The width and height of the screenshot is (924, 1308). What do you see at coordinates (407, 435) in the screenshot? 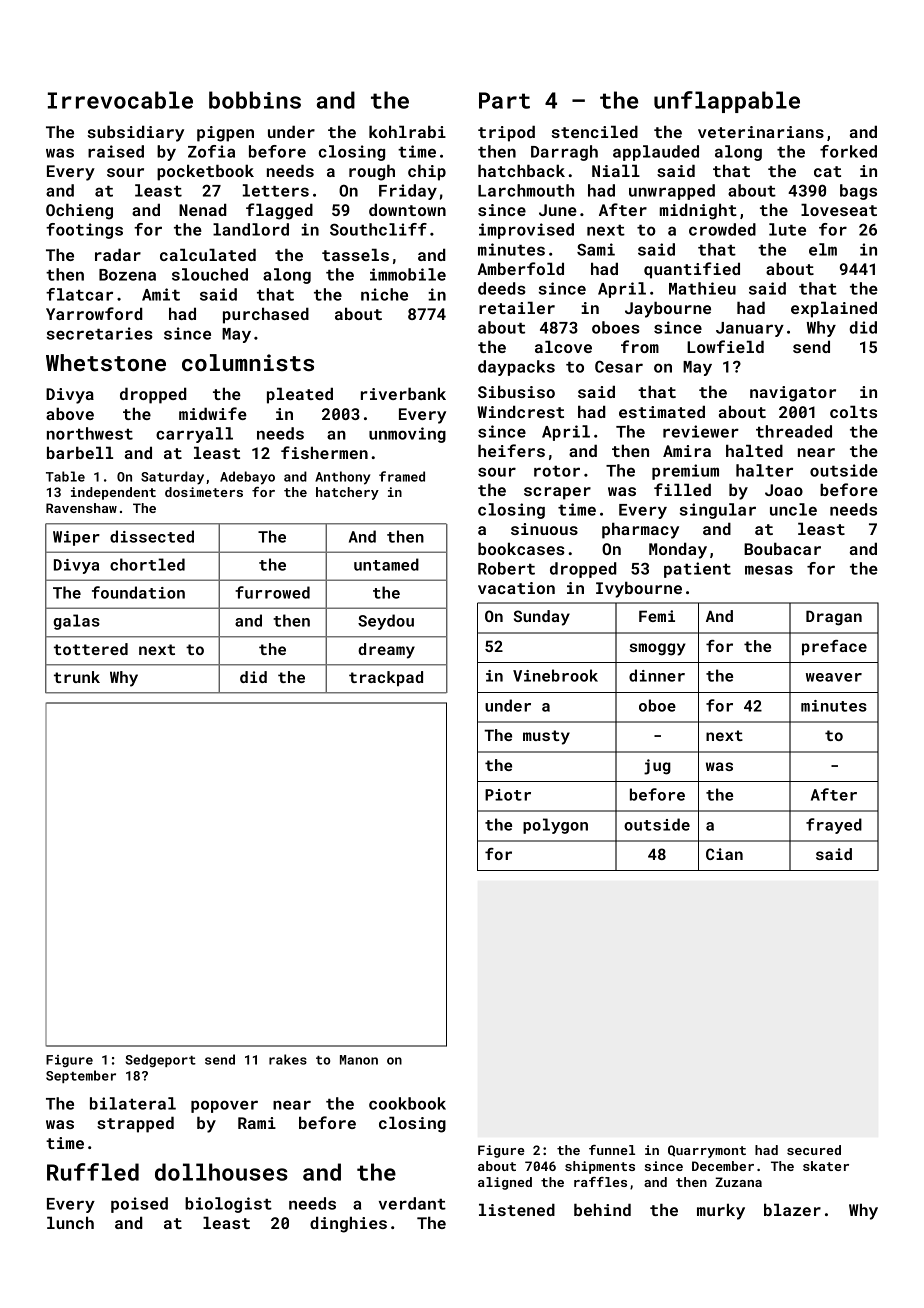
I see `unmoving` at bounding box center [407, 435].
